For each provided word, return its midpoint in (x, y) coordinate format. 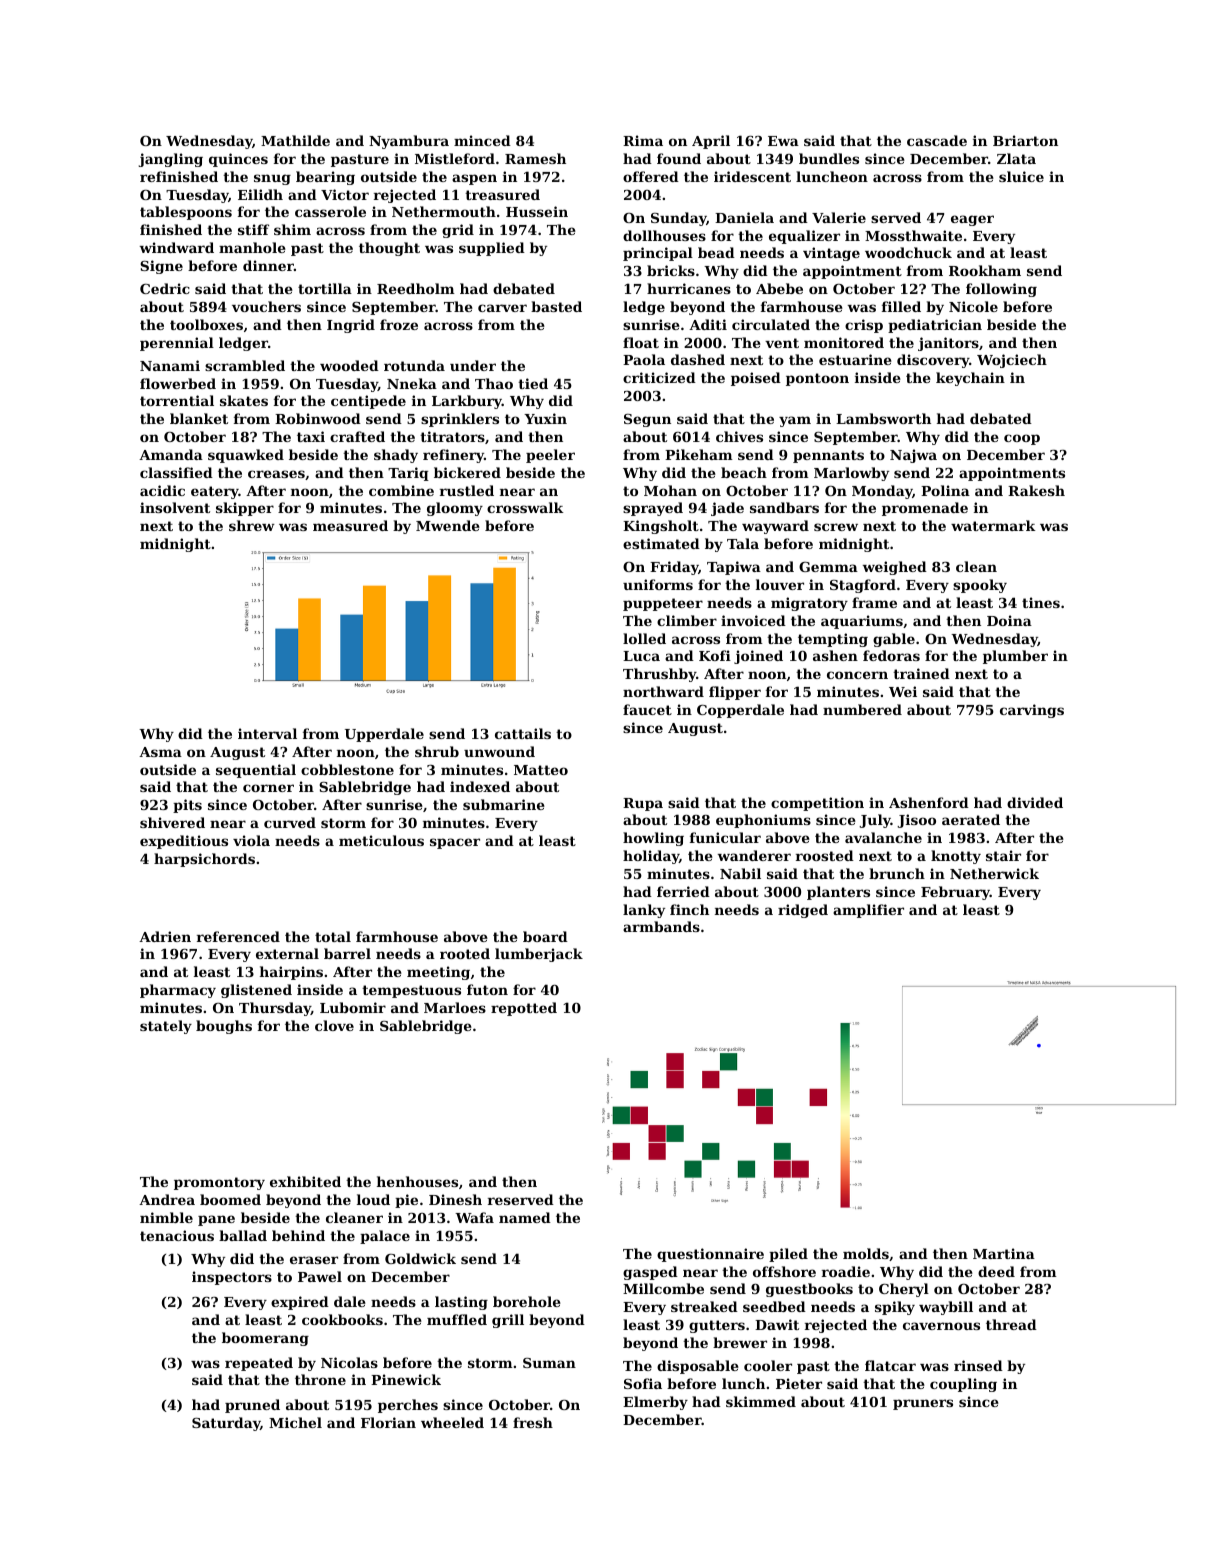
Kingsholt (661, 527)
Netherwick (994, 873)
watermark (993, 525)
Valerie (839, 217)
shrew (252, 525)
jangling (171, 160)
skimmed (761, 1401)
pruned (252, 1406)
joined (758, 657)
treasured (502, 194)
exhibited (305, 1181)
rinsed (978, 1365)
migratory (809, 604)
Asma (160, 752)
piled (788, 1255)
